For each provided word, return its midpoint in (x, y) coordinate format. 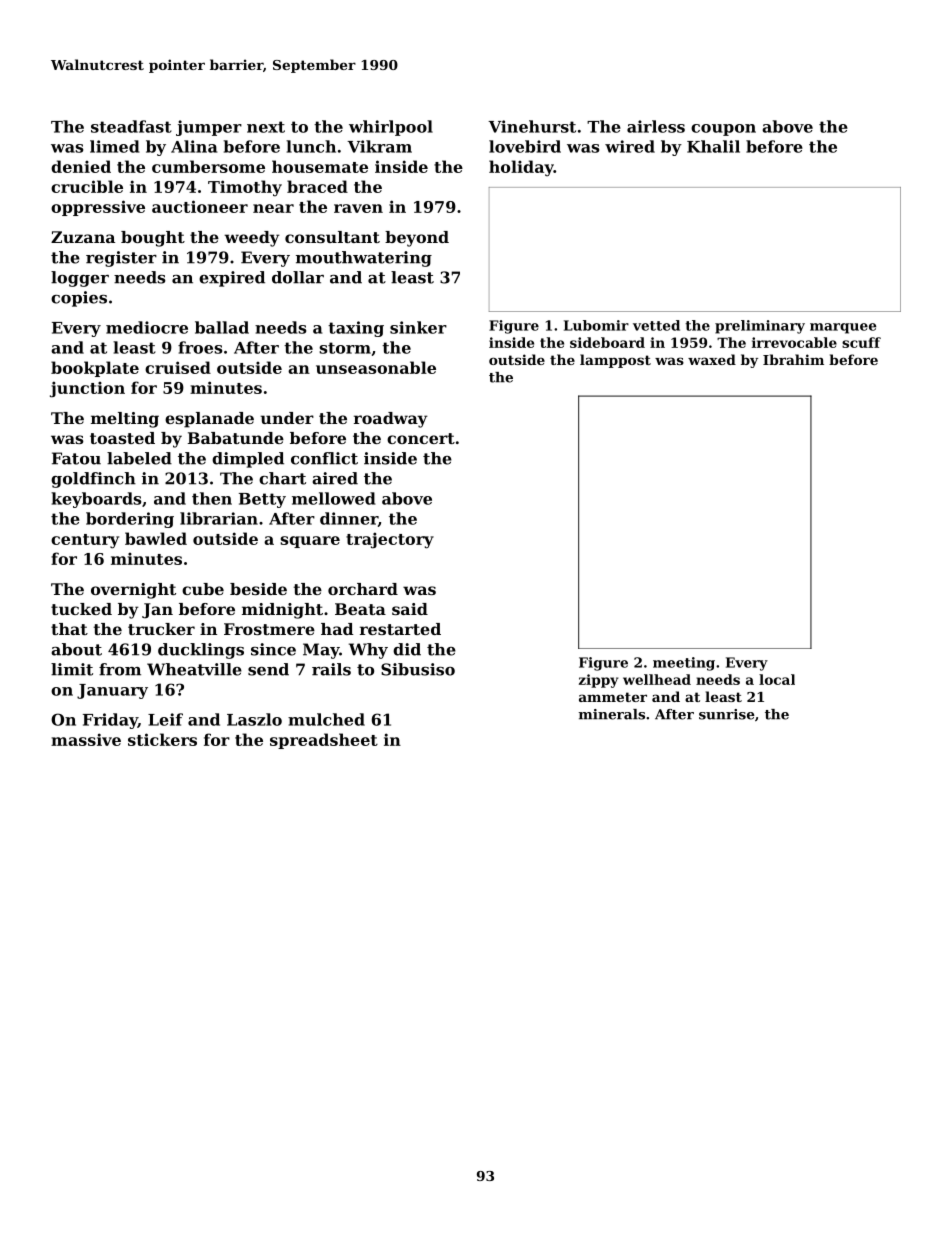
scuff (861, 342)
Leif (165, 719)
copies (79, 299)
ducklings (201, 651)
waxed (712, 359)
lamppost (615, 361)
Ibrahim (793, 359)
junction (87, 389)
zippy (598, 681)
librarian (219, 518)
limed (115, 146)
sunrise (727, 714)
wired (630, 146)
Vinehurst (532, 126)
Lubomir (596, 325)
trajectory (390, 540)
